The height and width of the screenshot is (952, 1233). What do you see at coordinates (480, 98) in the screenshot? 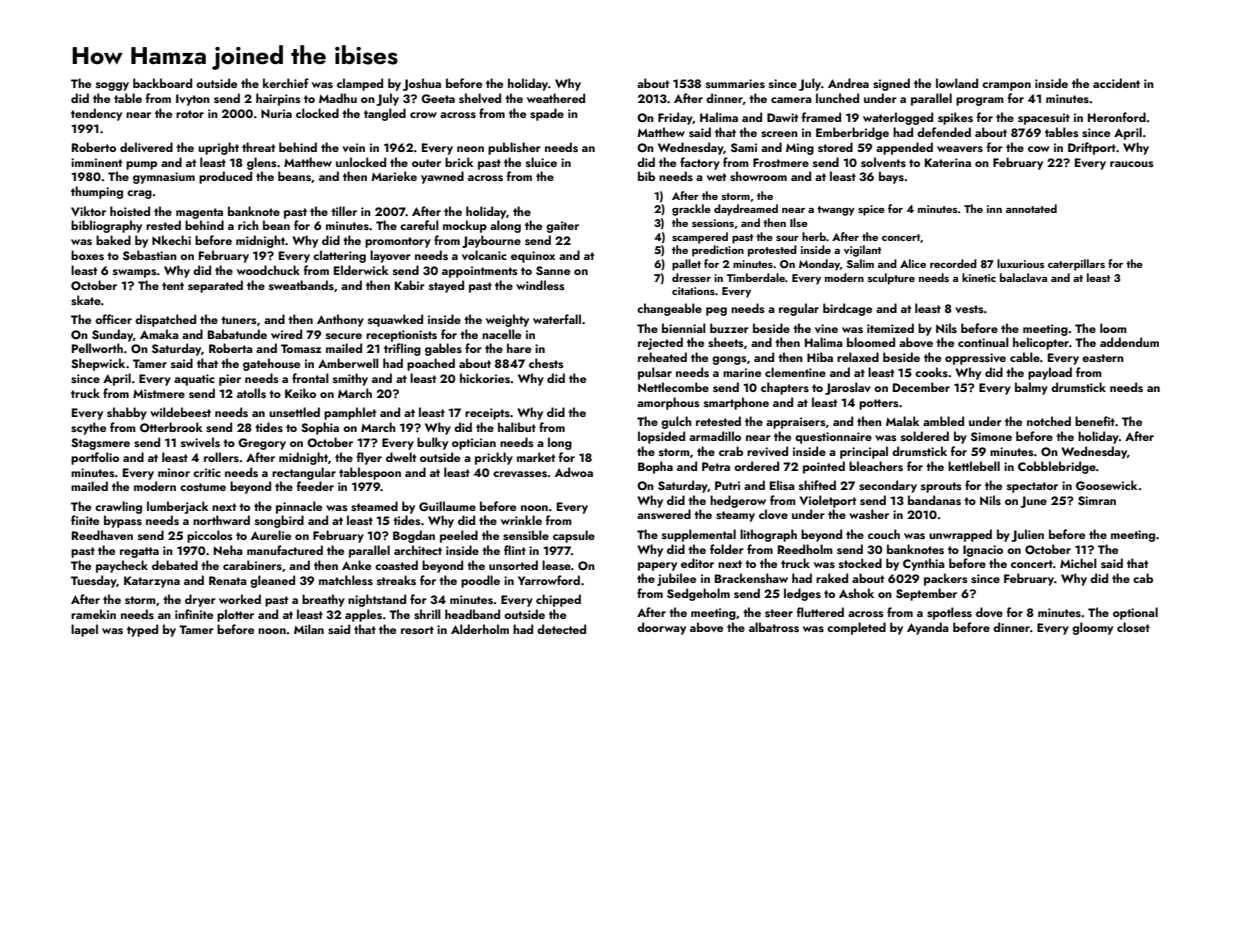
I see `shelved` at bounding box center [480, 98].
